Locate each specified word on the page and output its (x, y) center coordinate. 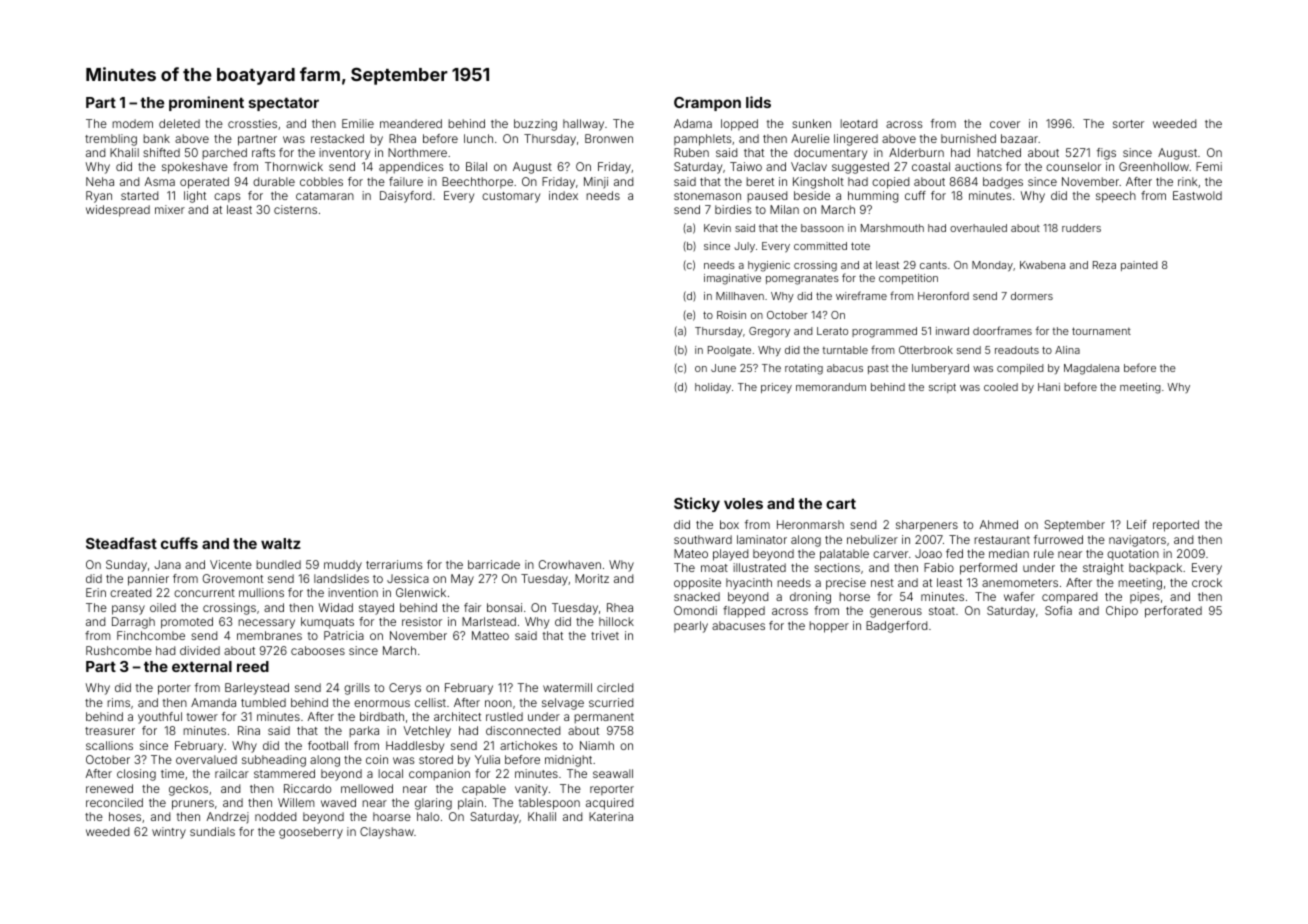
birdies (733, 209)
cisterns (295, 209)
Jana (167, 564)
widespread (118, 211)
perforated (1173, 612)
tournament (1101, 331)
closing (136, 775)
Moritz (592, 578)
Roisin (731, 315)
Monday (992, 266)
